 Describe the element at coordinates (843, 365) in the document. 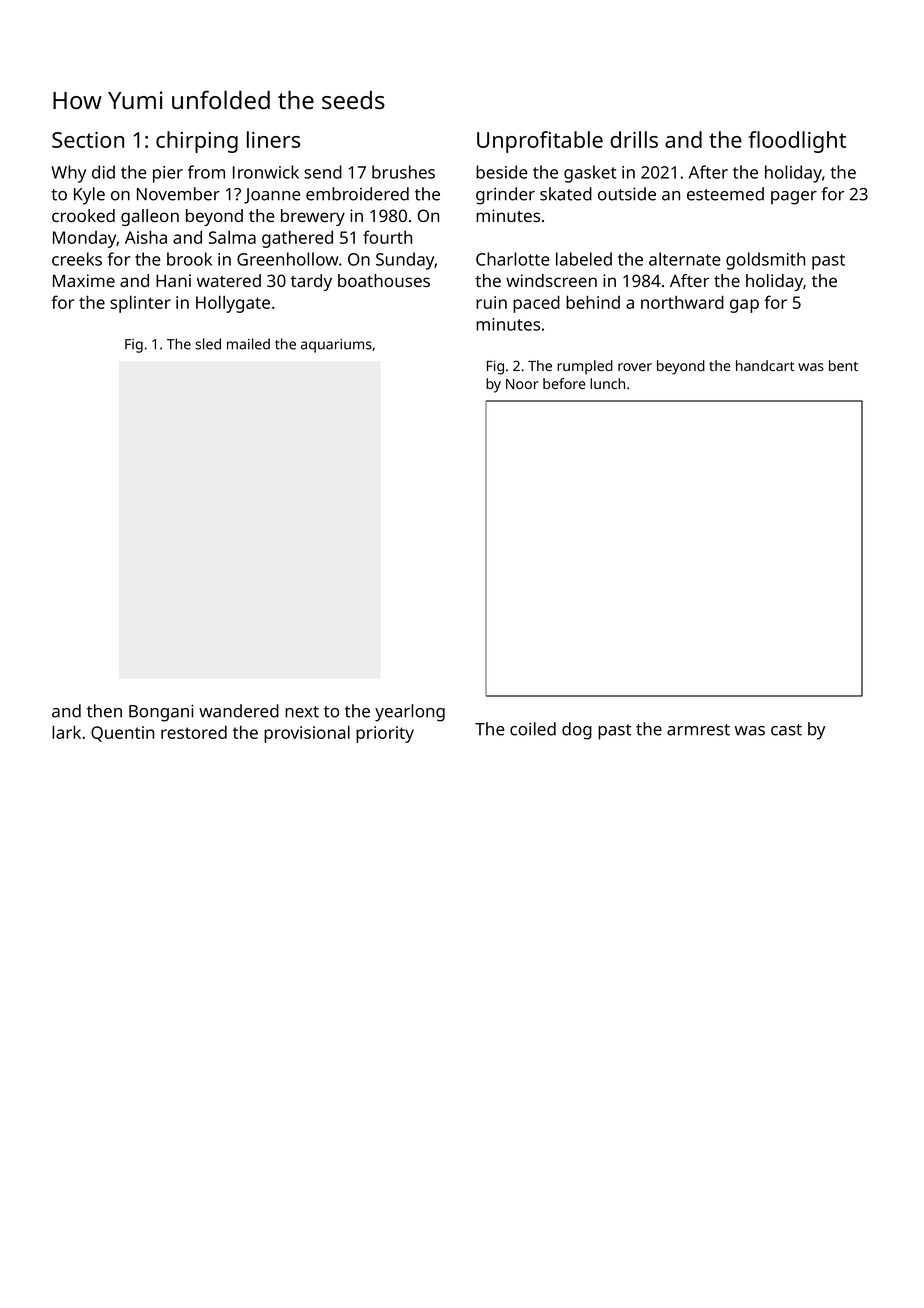

I see `bent` at that location.
